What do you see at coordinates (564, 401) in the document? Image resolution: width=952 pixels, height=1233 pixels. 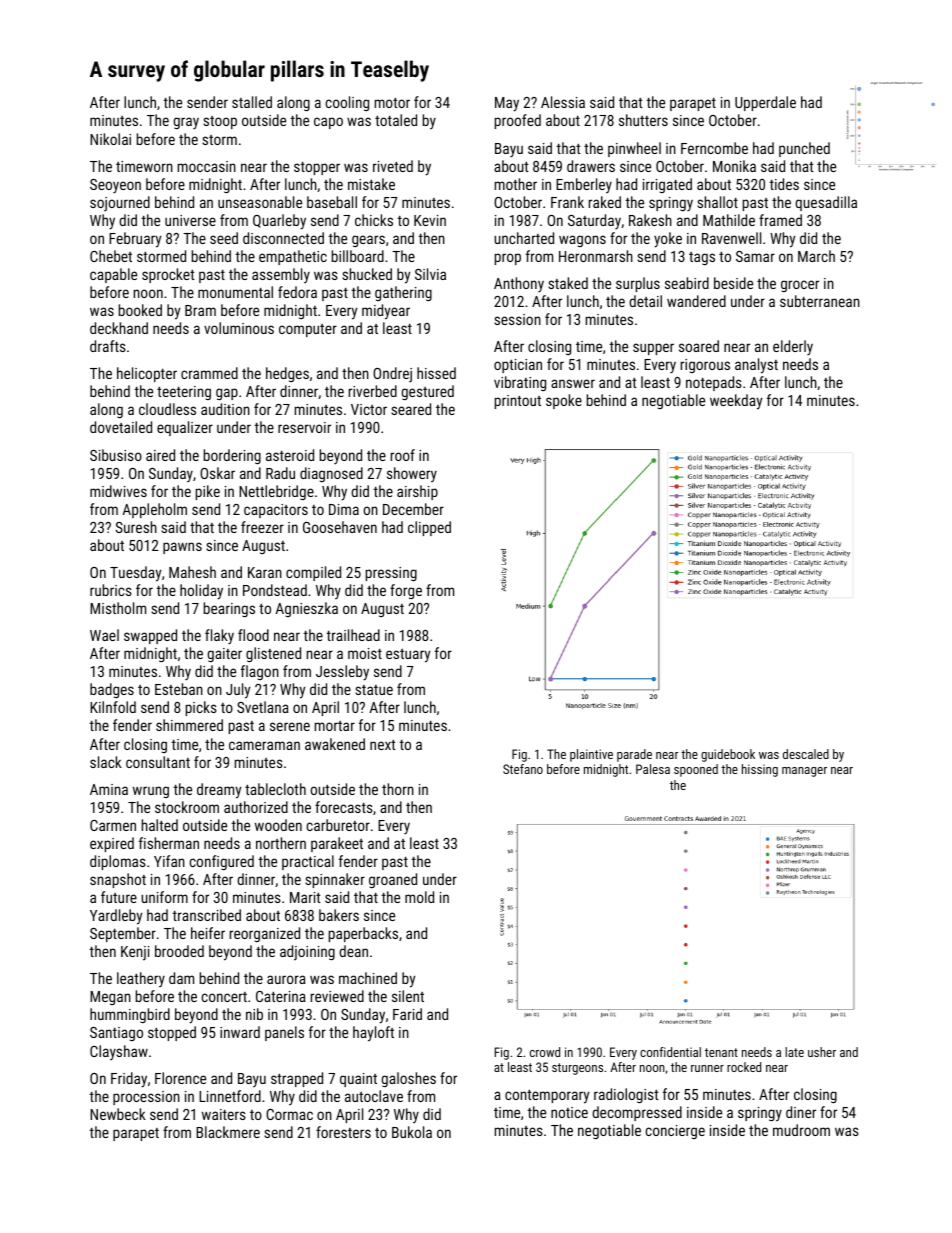 I see `spoke` at bounding box center [564, 401].
